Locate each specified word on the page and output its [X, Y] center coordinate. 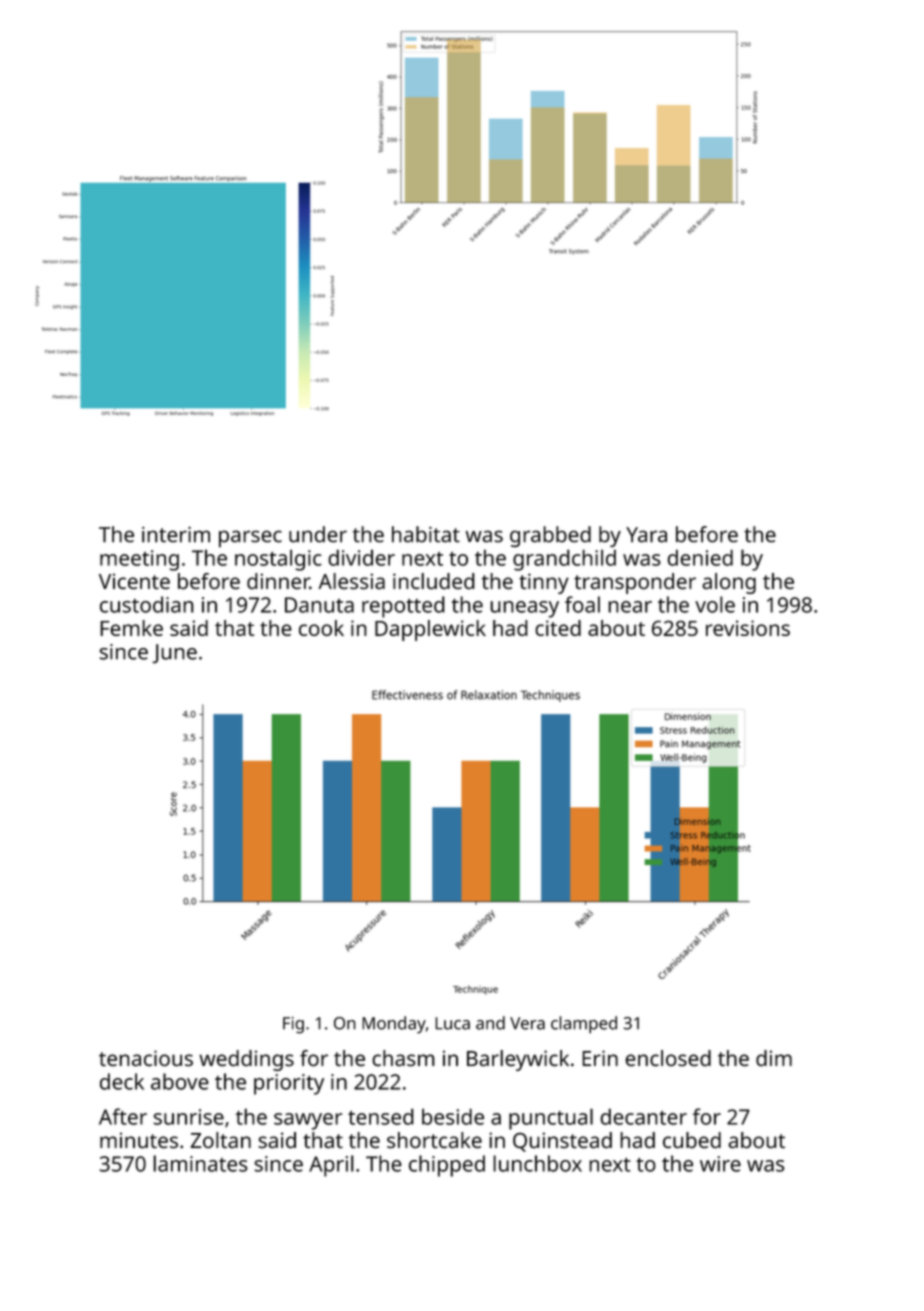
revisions [748, 628]
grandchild [564, 560]
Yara [646, 535]
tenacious [146, 1058]
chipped [447, 1166]
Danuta [319, 605]
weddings [246, 1060]
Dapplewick [430, 630]
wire [720, 1164]
